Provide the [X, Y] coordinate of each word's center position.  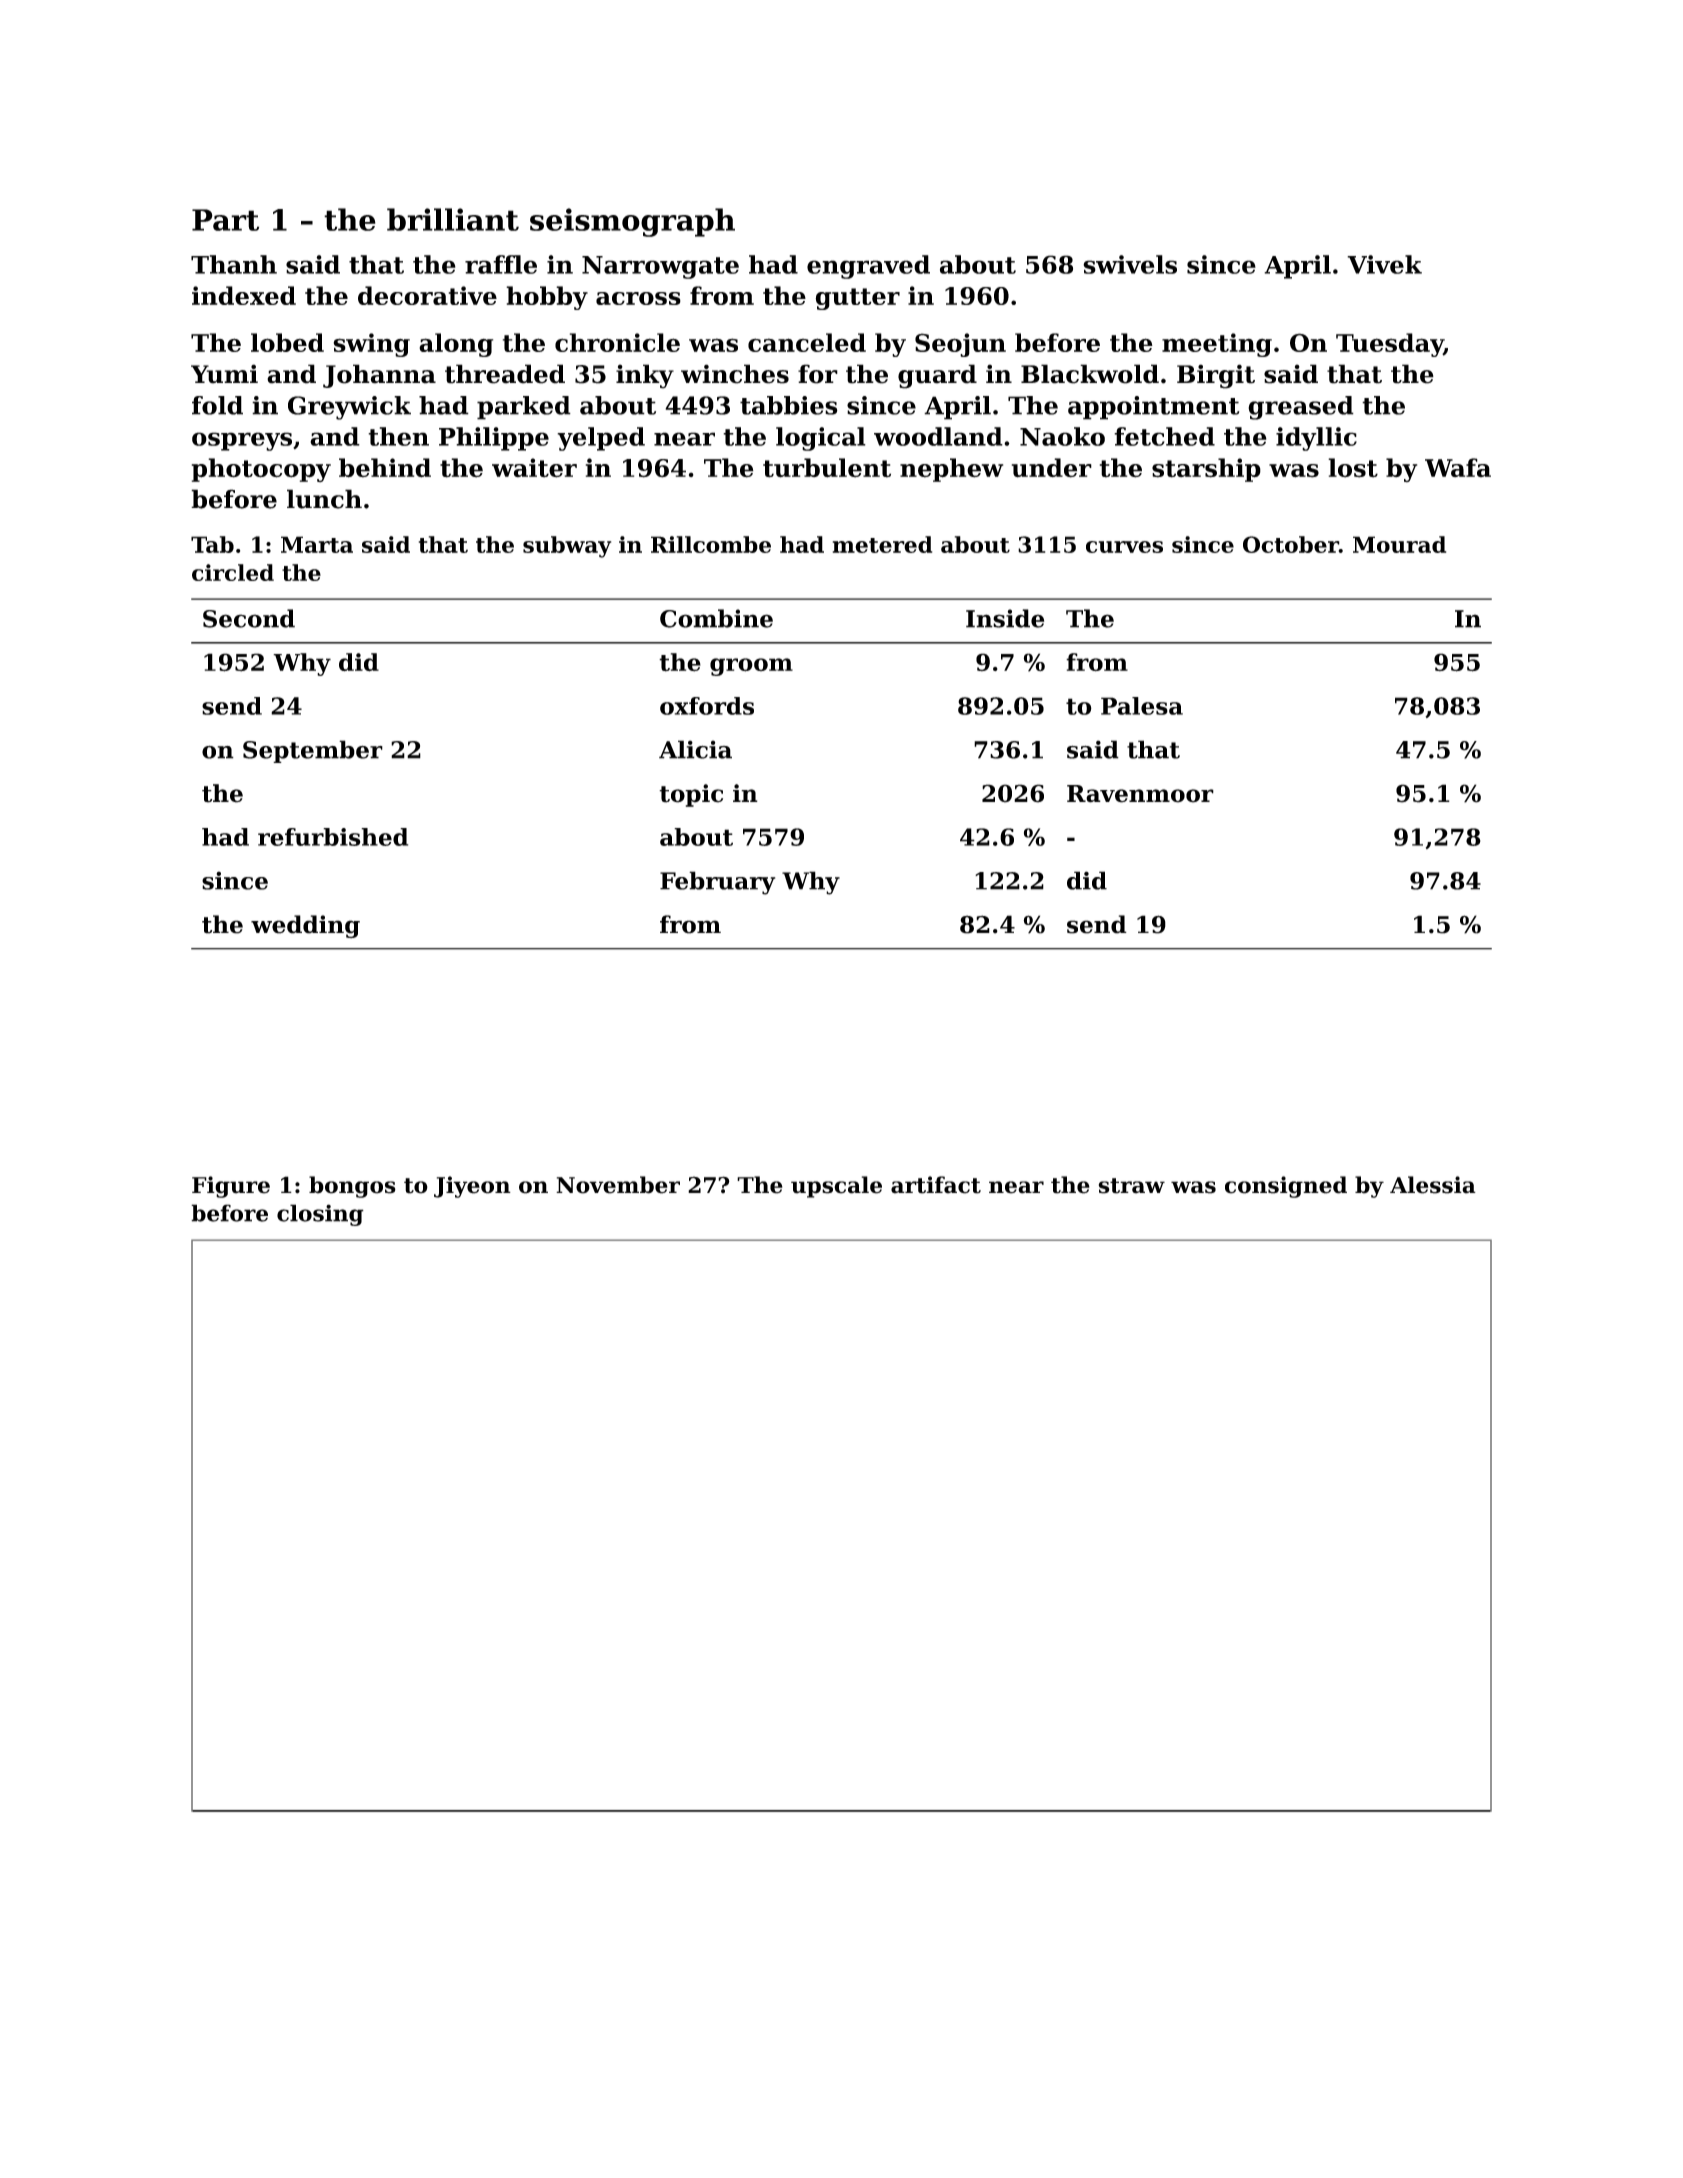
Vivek [1384, 264]
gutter [857, 299]
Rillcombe [711, 544]
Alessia [1433, 1185]
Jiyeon [472, 1187]
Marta [317, 544]
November [618, 1185]
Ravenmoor [1140, 794]
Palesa [1142, 706]
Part [225, 220]
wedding [305, 926]
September [313, 751]
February [717, 883]
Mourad [1399, 544]
